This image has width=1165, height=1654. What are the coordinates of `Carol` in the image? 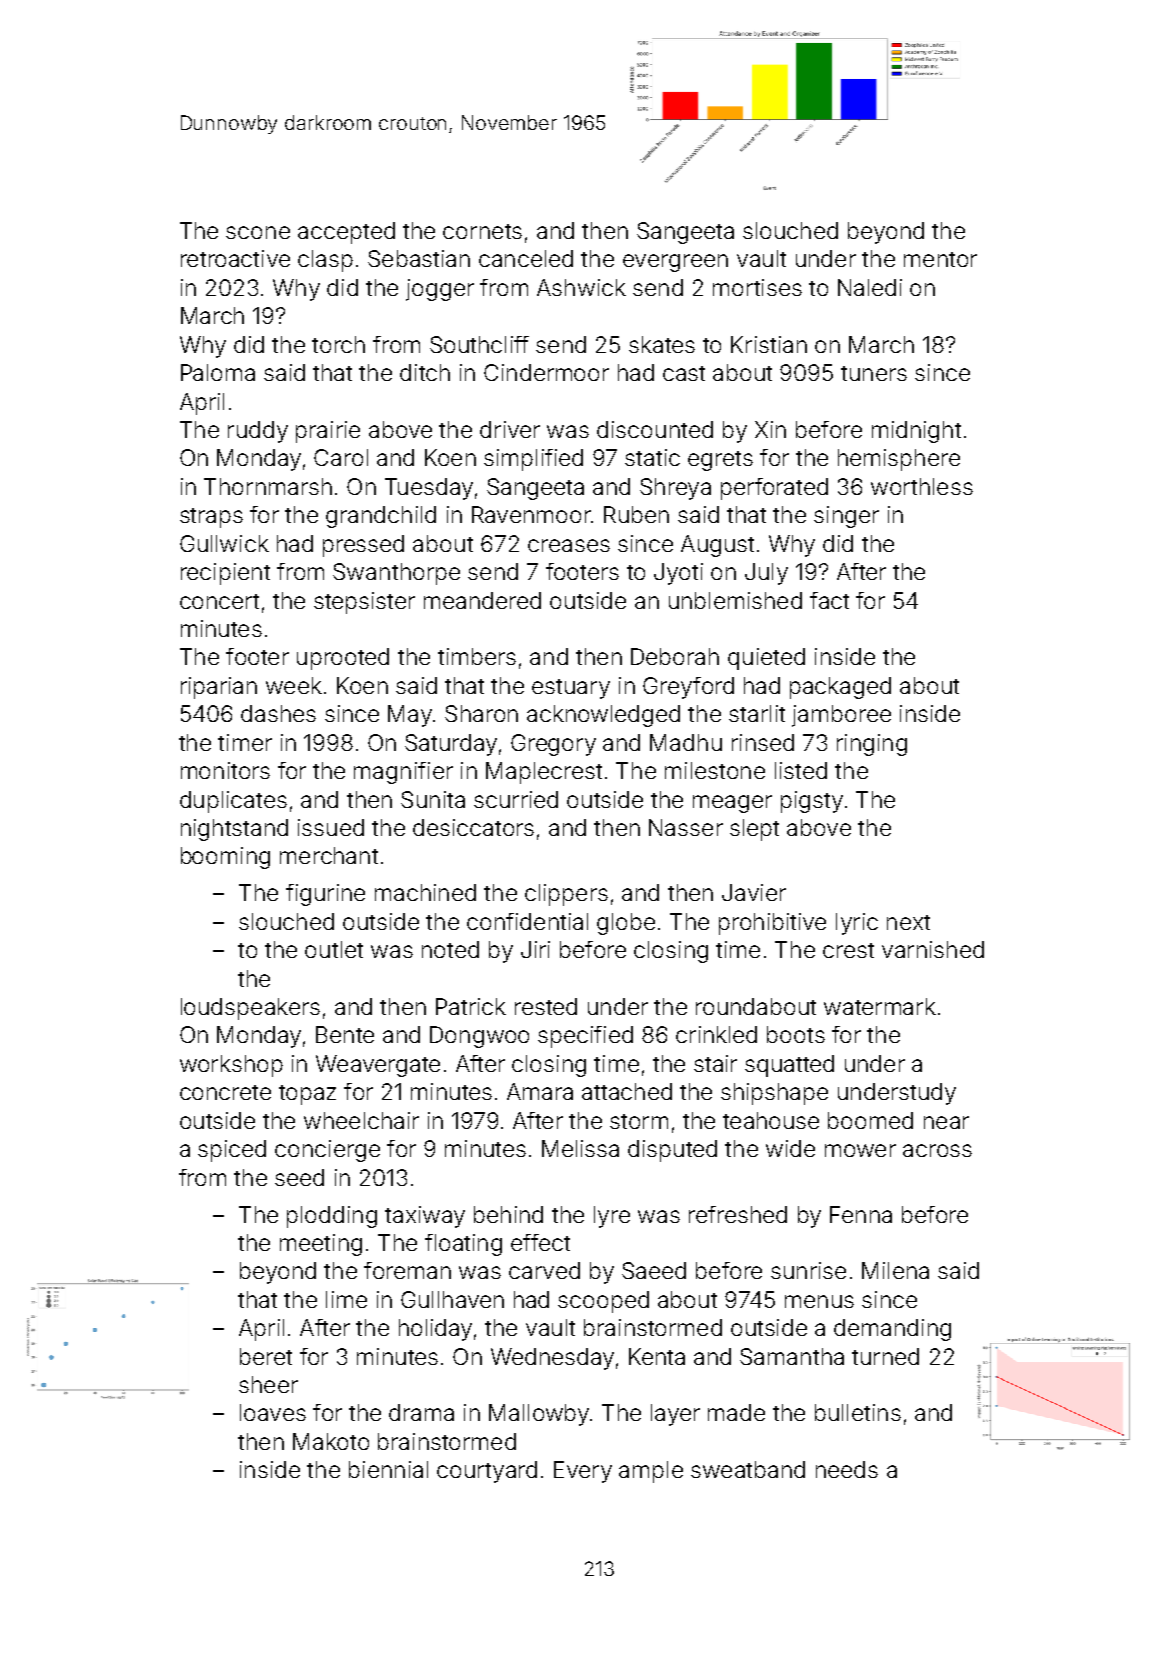 It's located at (341, 457).
